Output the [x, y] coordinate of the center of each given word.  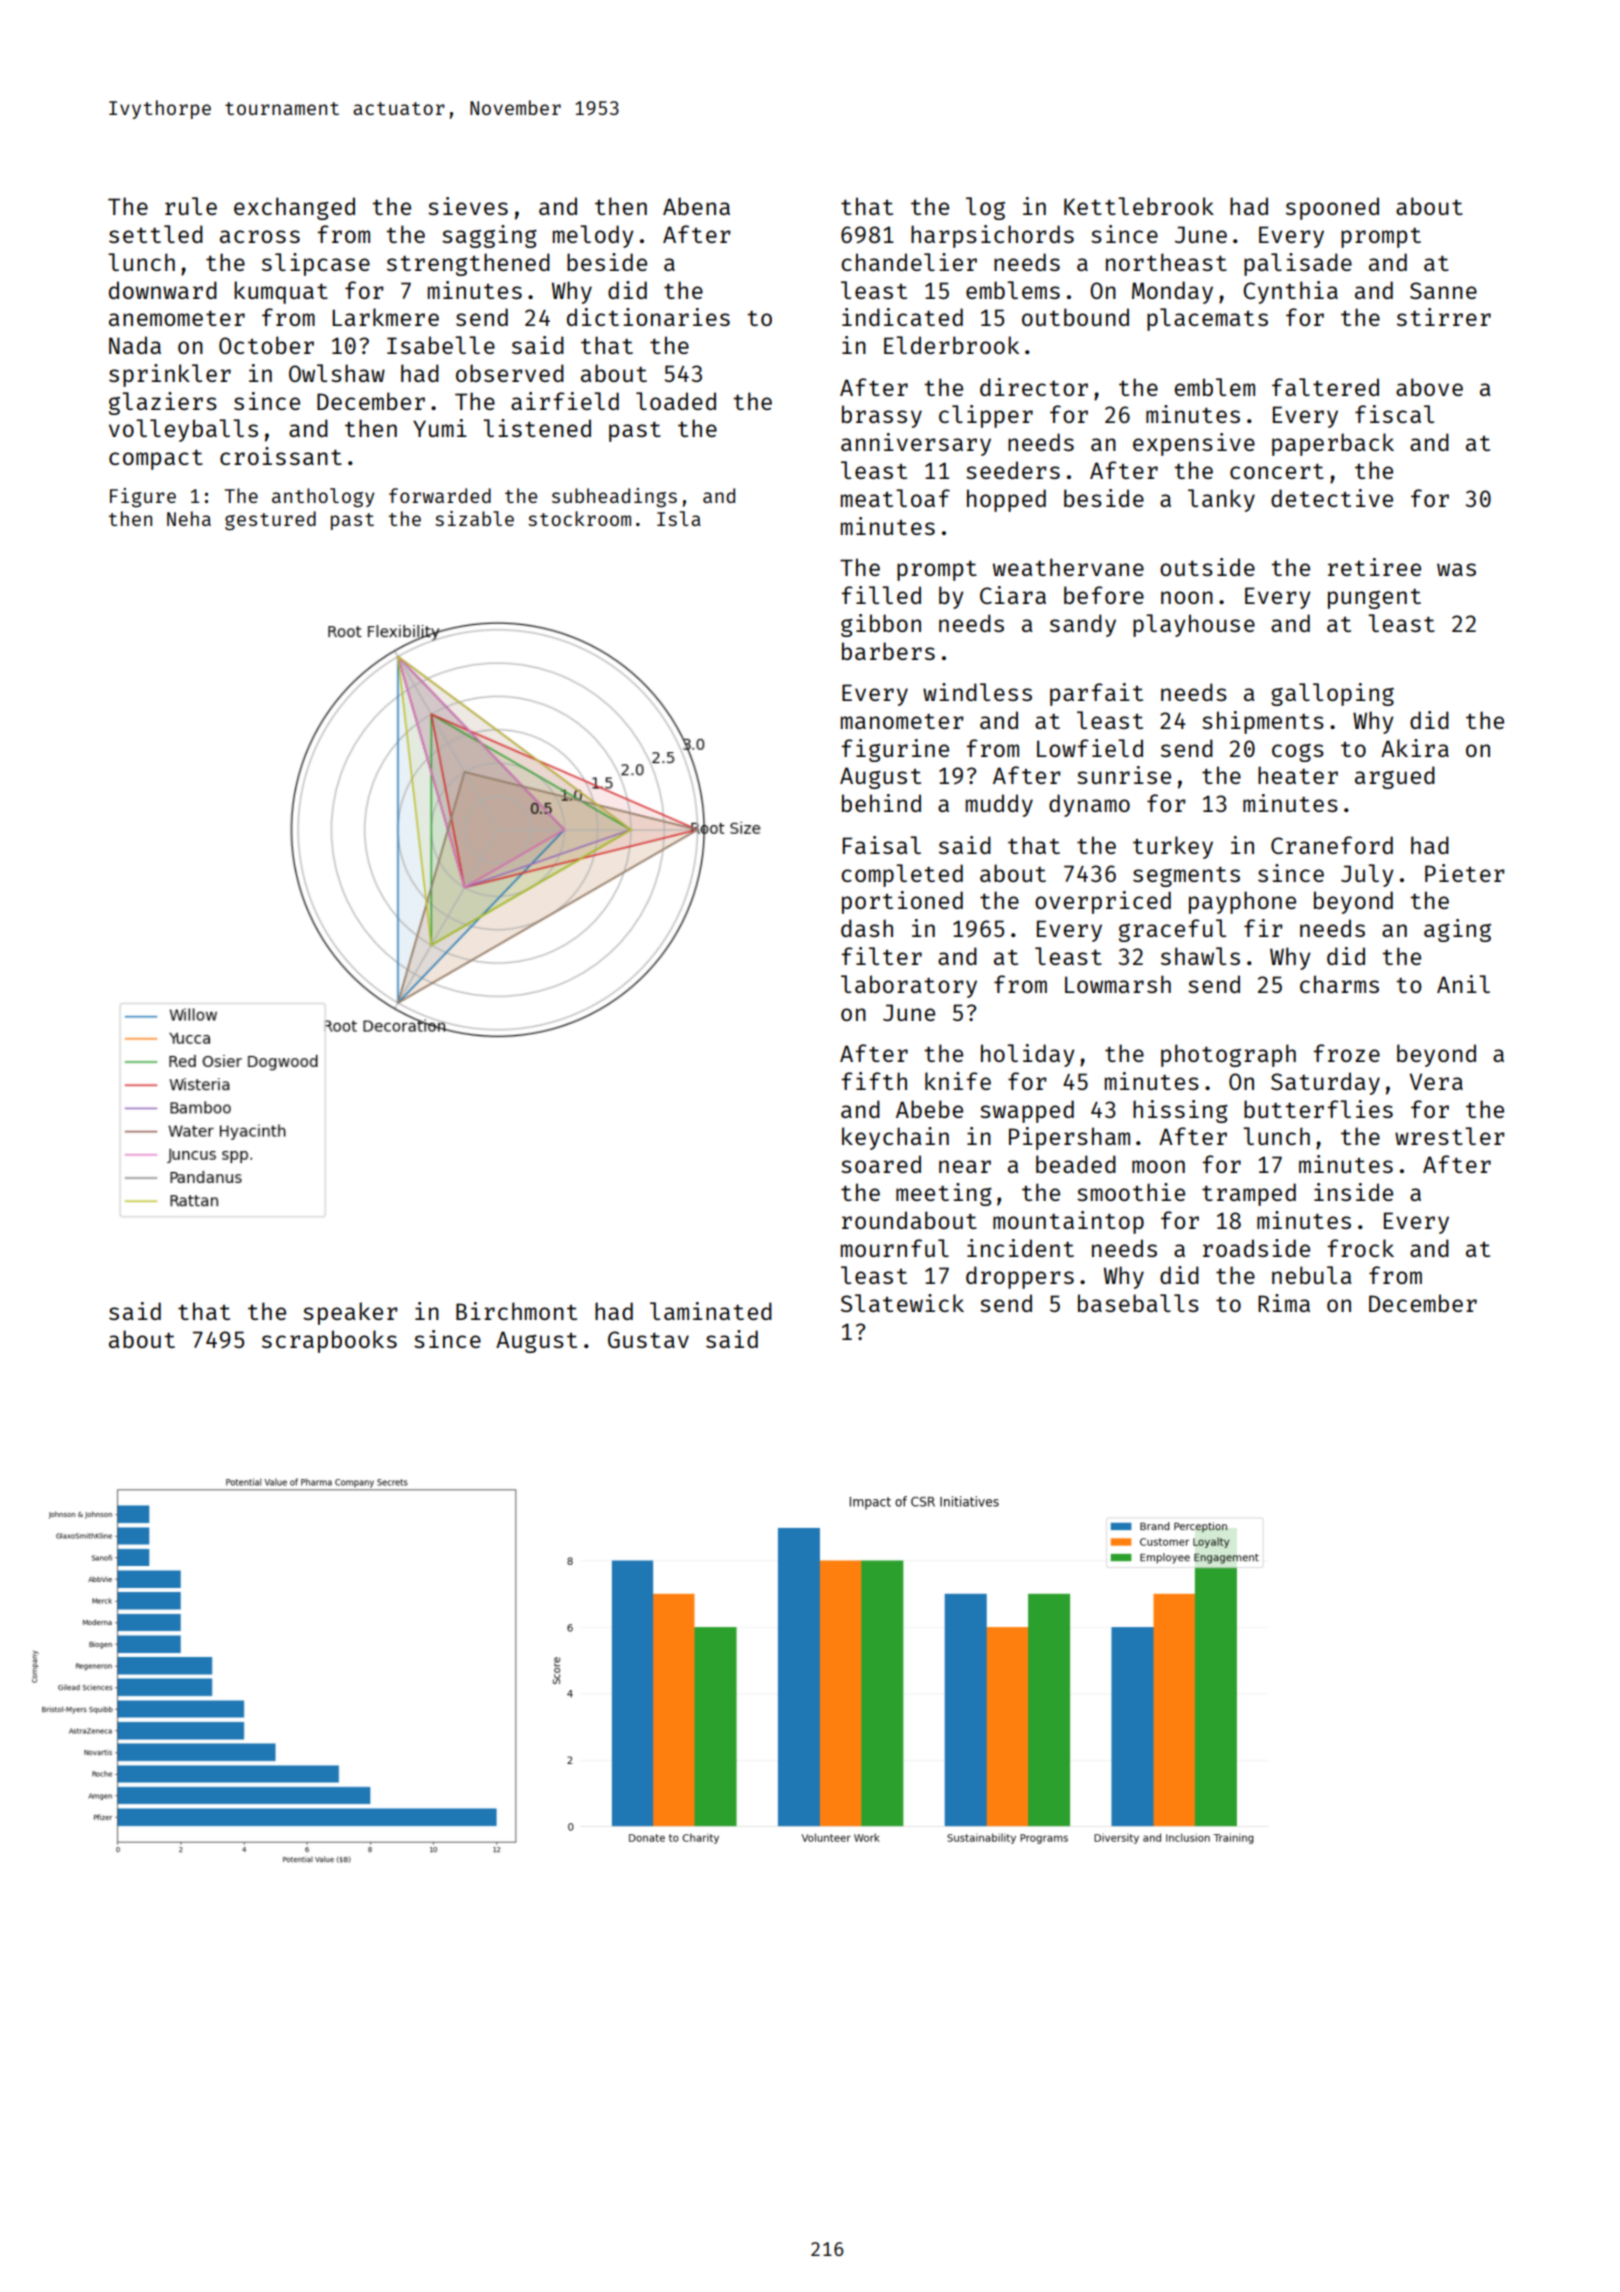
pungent [1374, 599]
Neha [189, 518]
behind [881, 803]
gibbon [881, 625]
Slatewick [902, 1303]
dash [867, 928]
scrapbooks [329, 1341]
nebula [1311, 1275]
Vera [1436, 1081]
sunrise [1124, 775]
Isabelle [441, 345]
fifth [874, 1081]
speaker [350, 1313]
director [1034, 387]
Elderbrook [951, 345]
